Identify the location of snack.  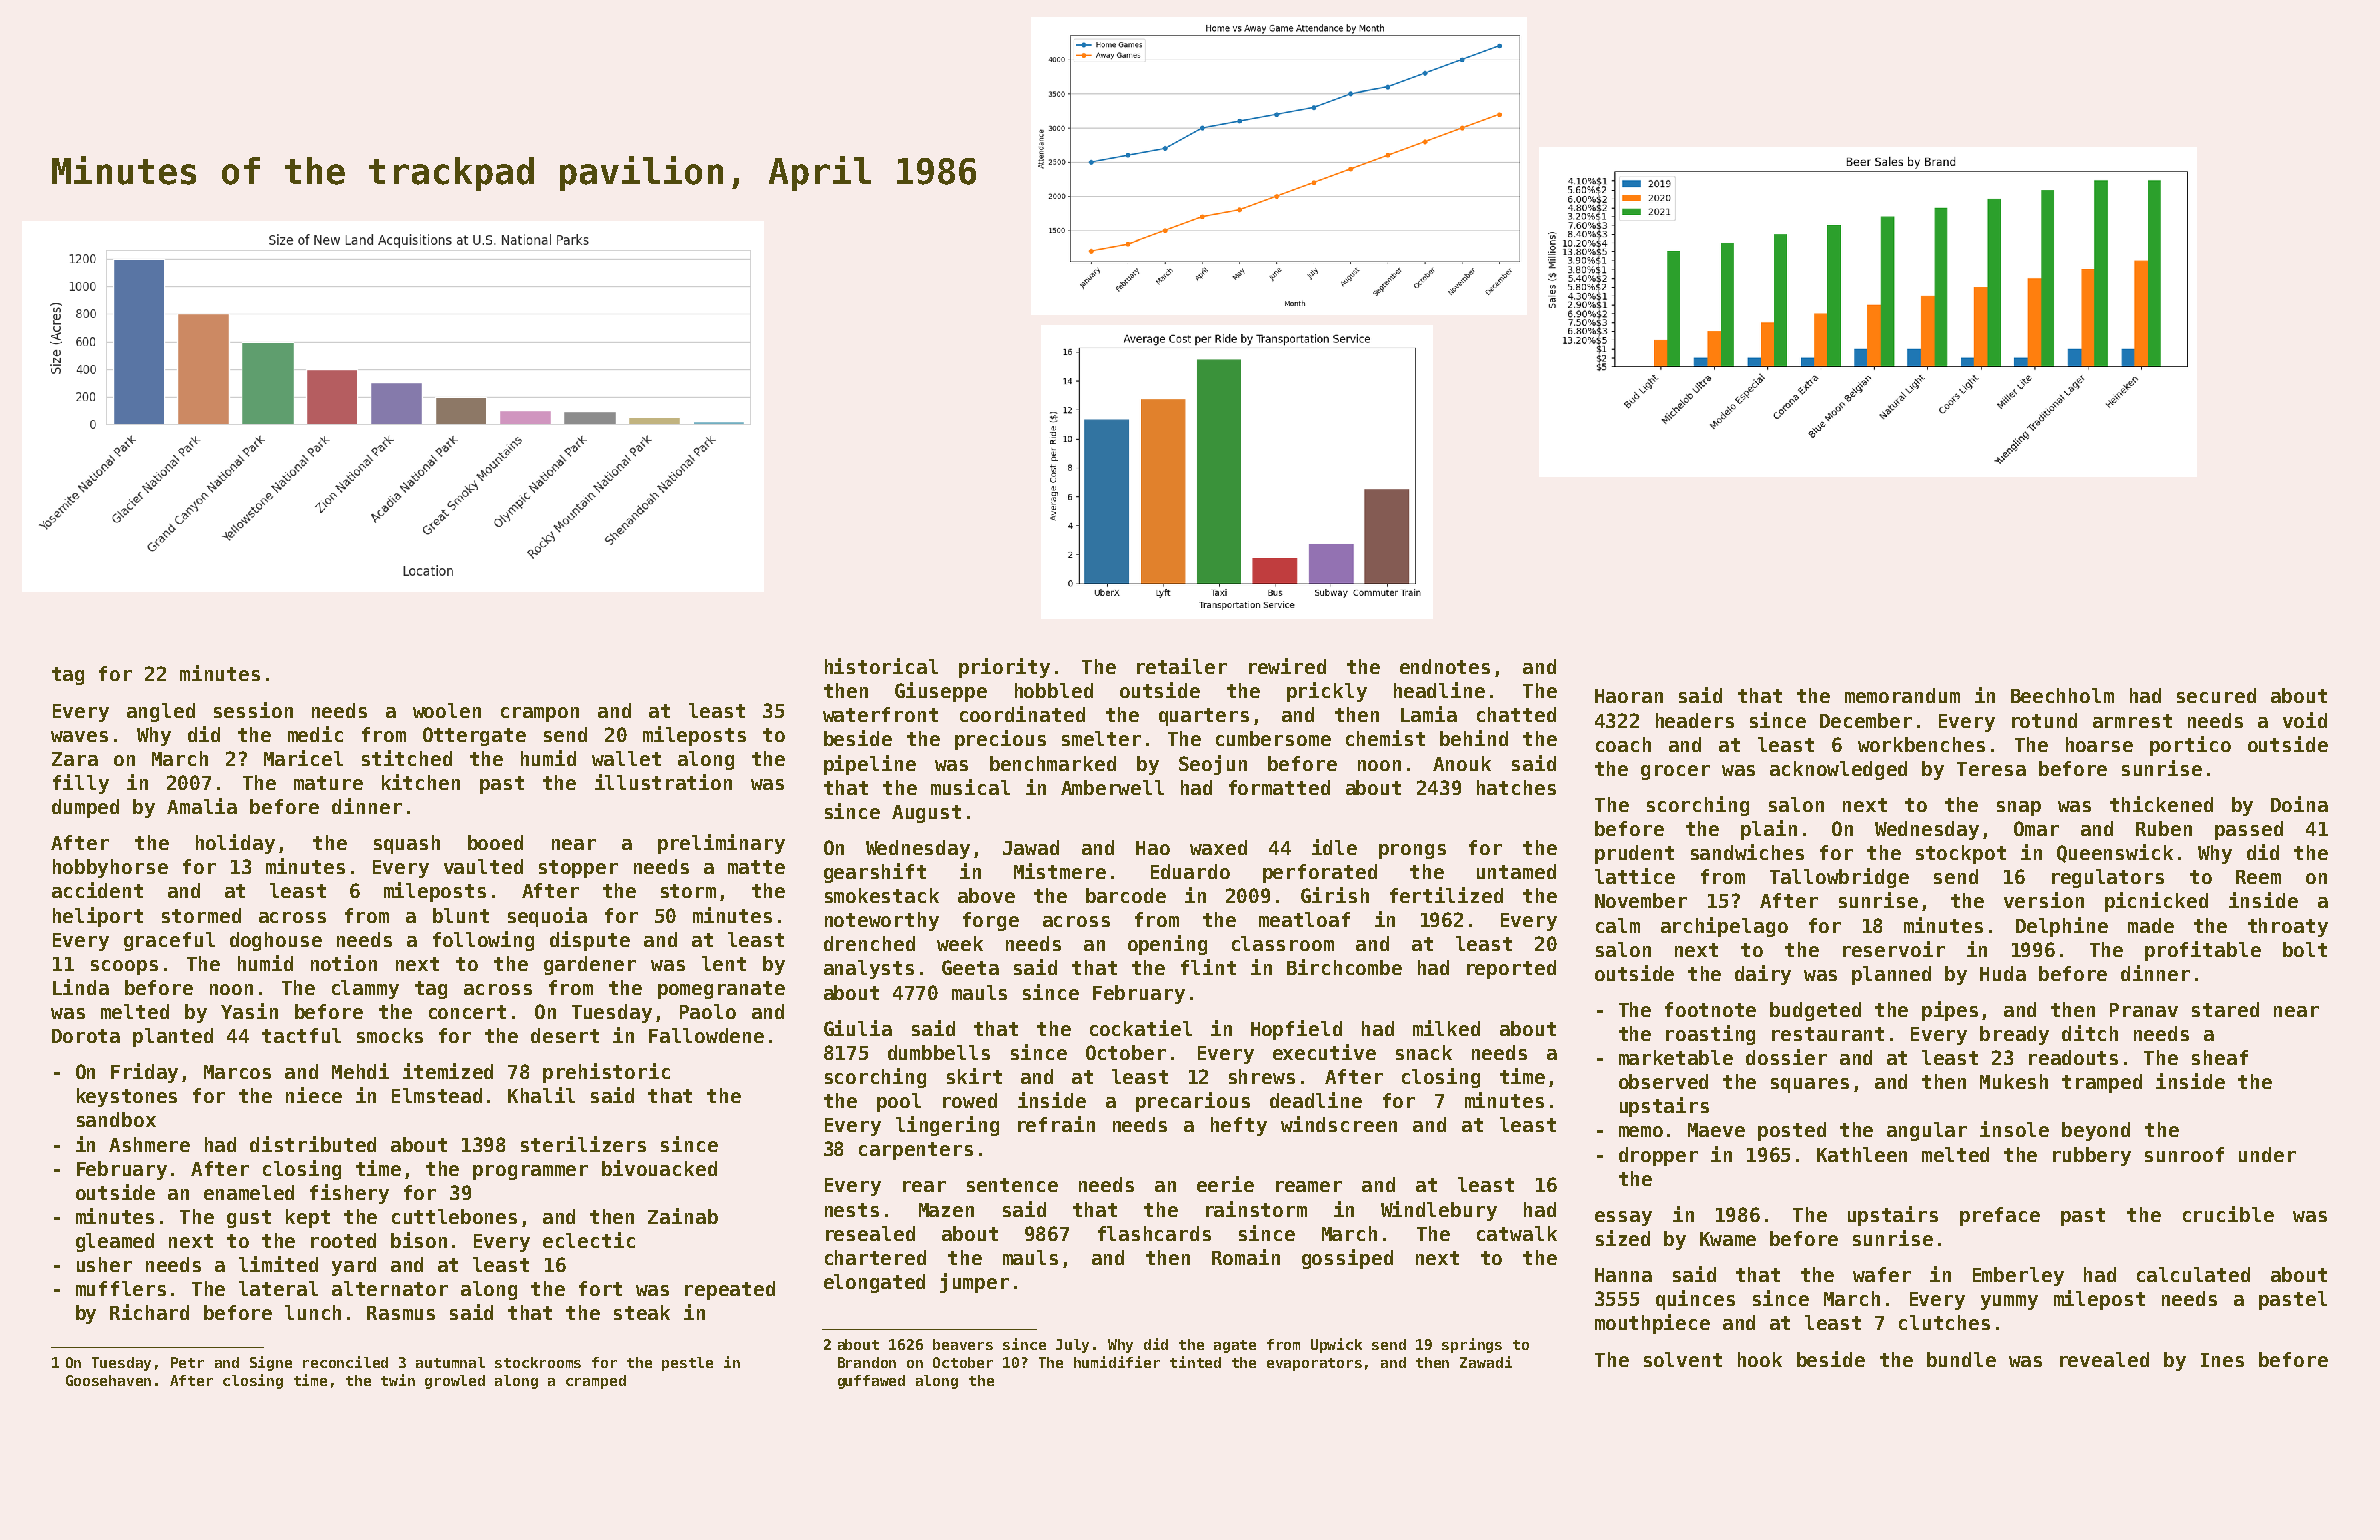
(1424, 1052).
